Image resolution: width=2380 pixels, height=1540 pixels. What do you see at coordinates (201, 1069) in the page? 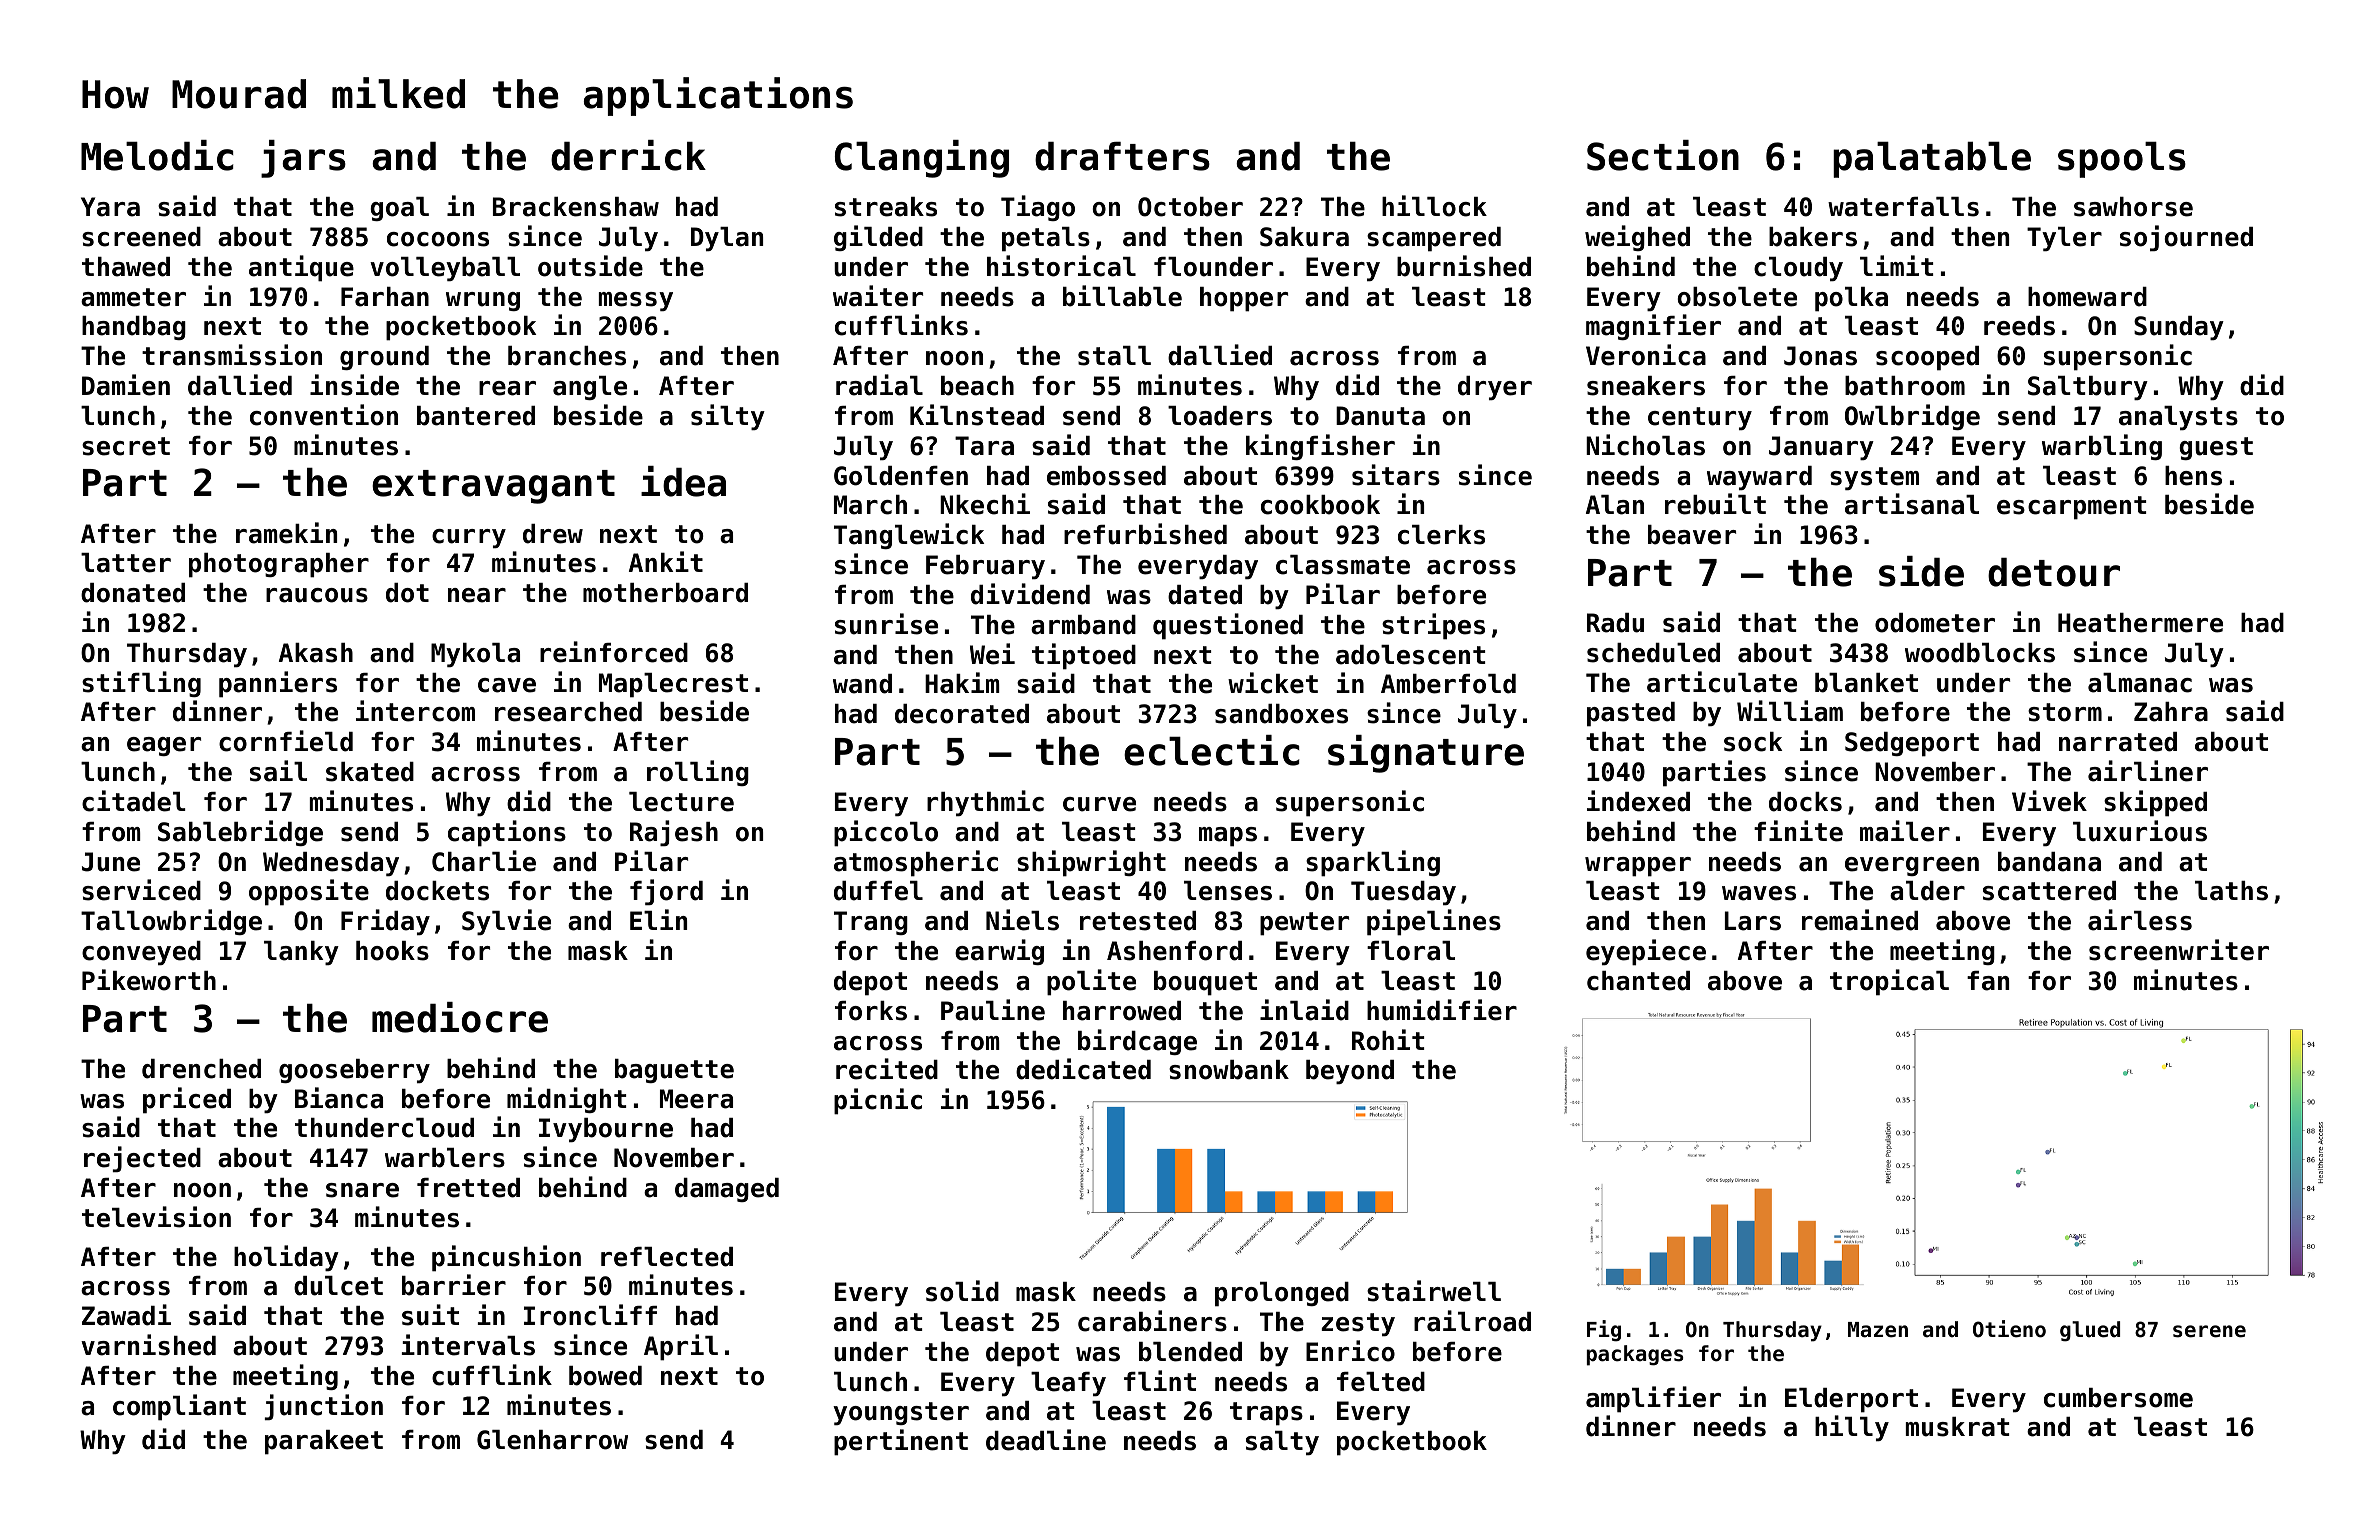
I see `drenched` at bounding box center [201, 1069].
